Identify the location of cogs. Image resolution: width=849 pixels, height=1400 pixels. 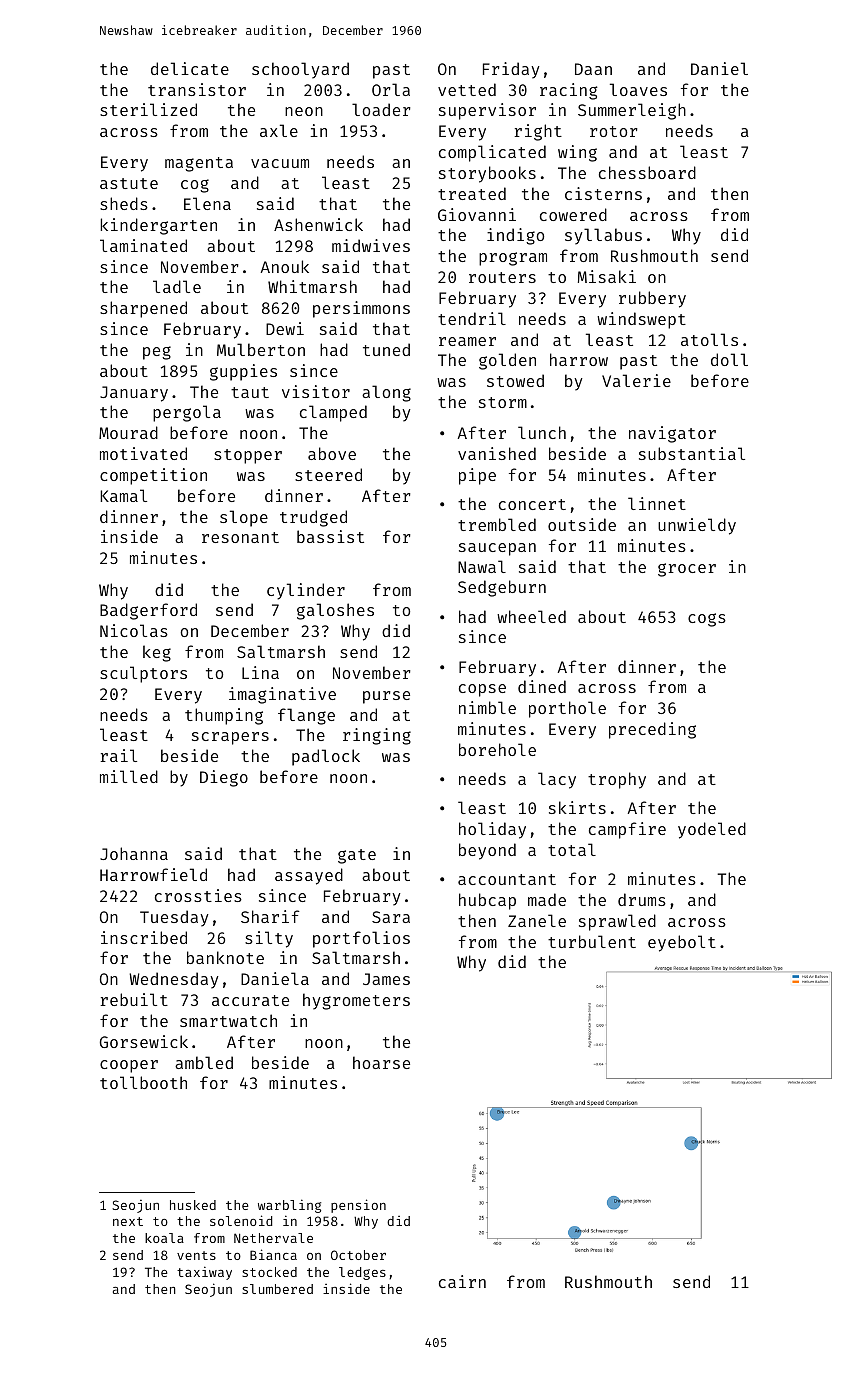
(707, 620).
